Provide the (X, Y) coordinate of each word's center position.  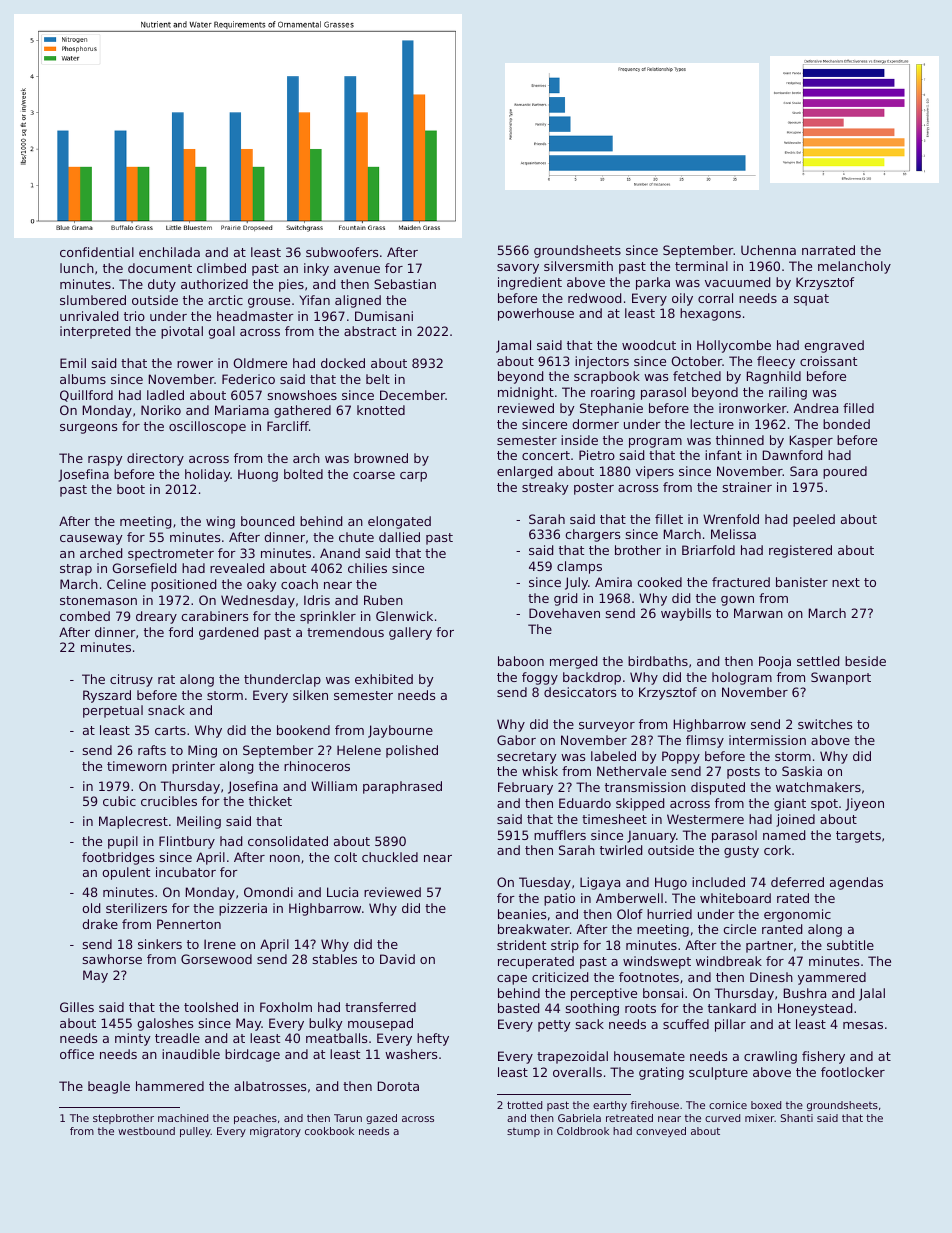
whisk (540, 771)
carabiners (214, 616)
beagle (109, 1087)
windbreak (729, 961)
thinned (740, 440)
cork (777, 850)
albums (83, 379)
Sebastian (405, 284)
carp (413, 477)
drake (100, 924)
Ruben (383, 600)
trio (134, 316)
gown (737, 601)
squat (811, 300)
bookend (303, 730)
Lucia (342, 892)
